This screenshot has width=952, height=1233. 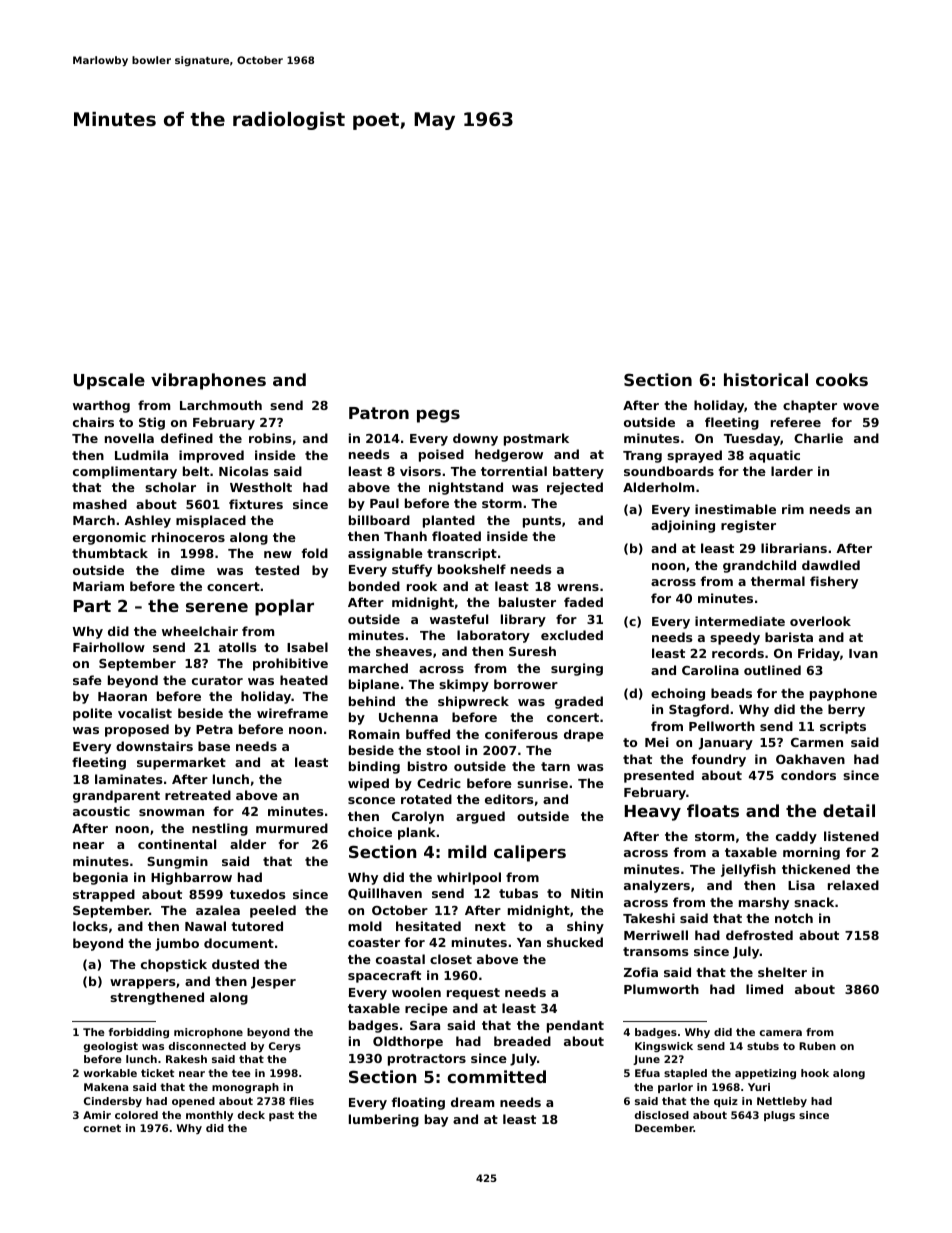 What do you see at coordinates (285, 1047) in the screenshot?
I see `Cerys` at bounding box center [285, 1047].
